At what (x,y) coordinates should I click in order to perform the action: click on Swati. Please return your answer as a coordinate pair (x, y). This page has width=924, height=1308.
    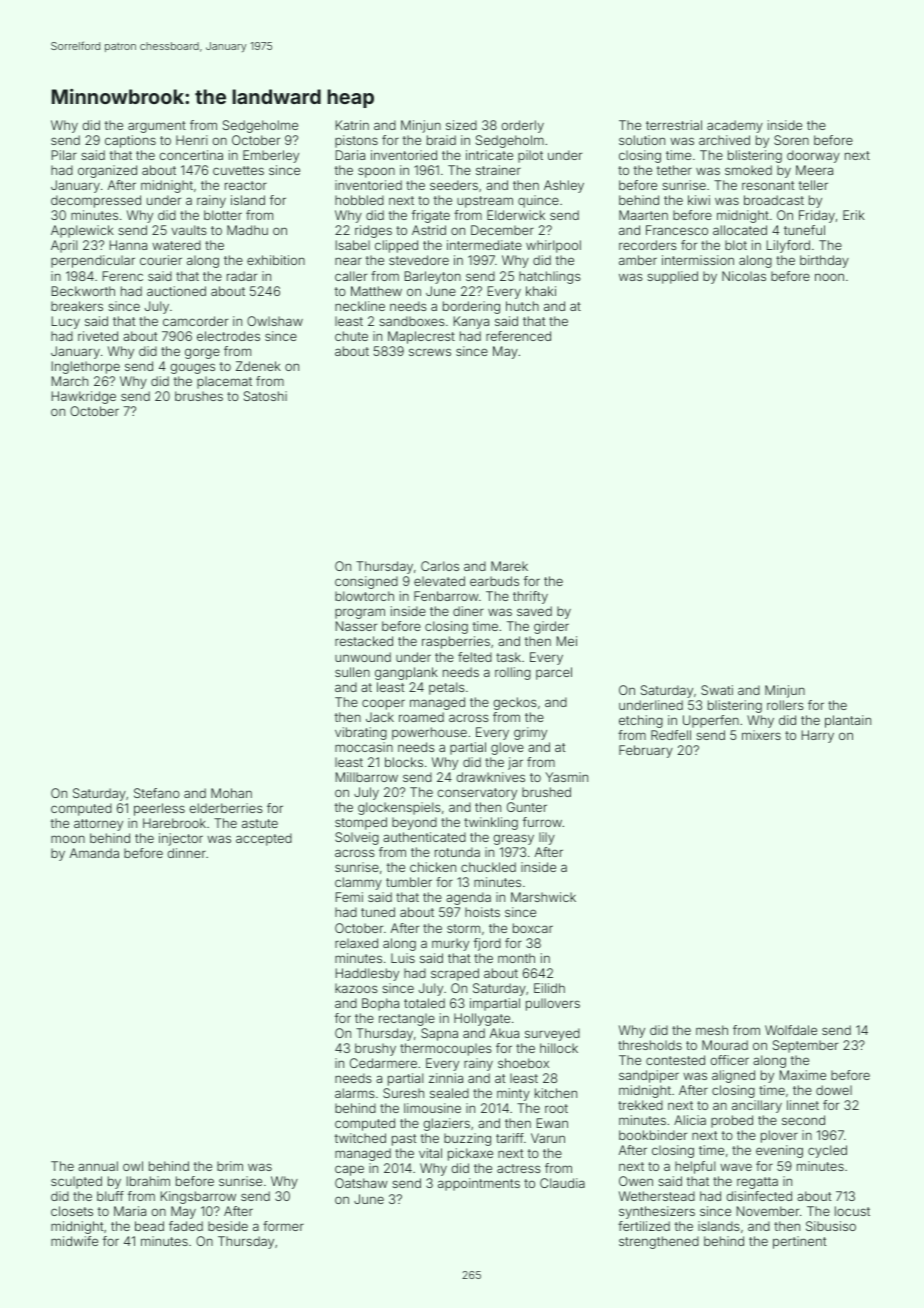
    Looking at the image, I should click on (717, 690).
